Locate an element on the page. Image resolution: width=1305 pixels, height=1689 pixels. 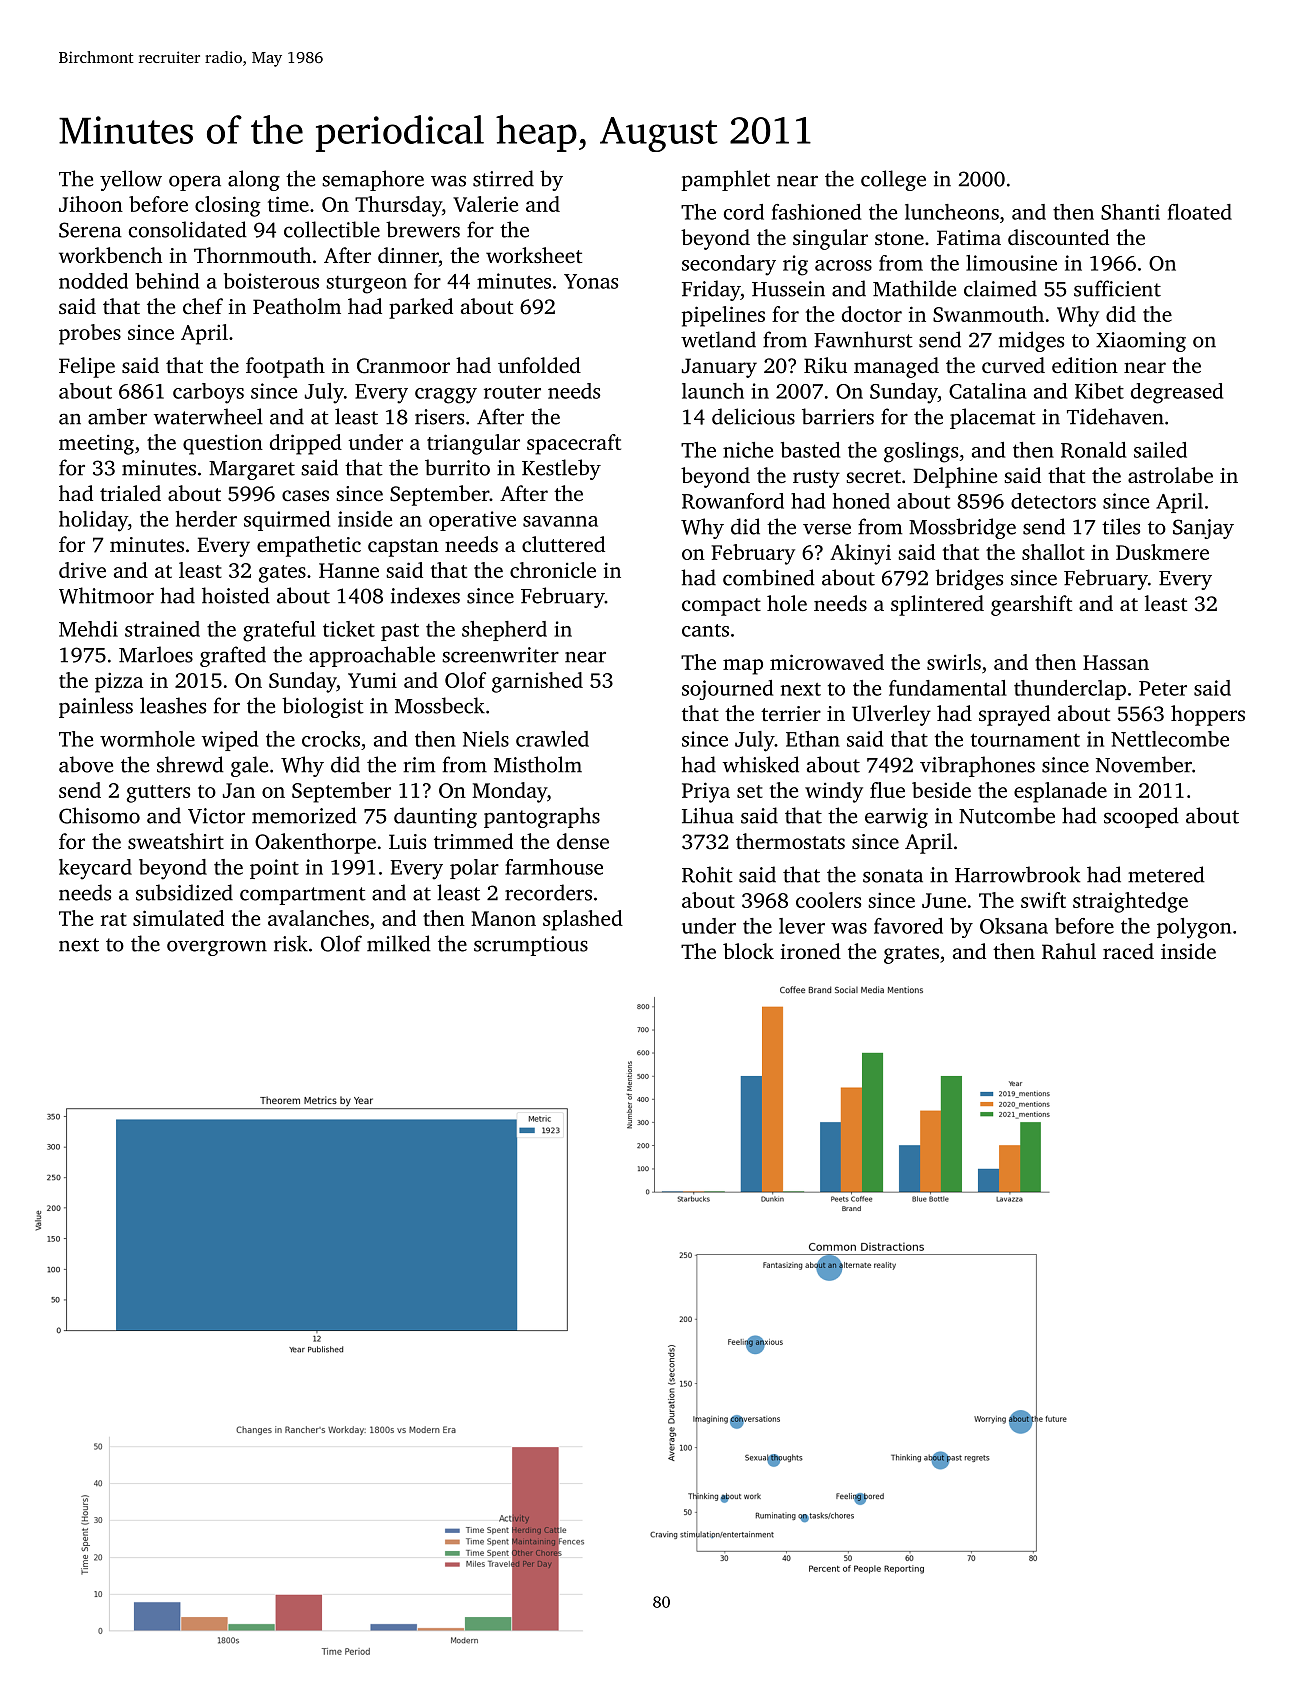
Cranmoor is located at coordinates (403, 366).
